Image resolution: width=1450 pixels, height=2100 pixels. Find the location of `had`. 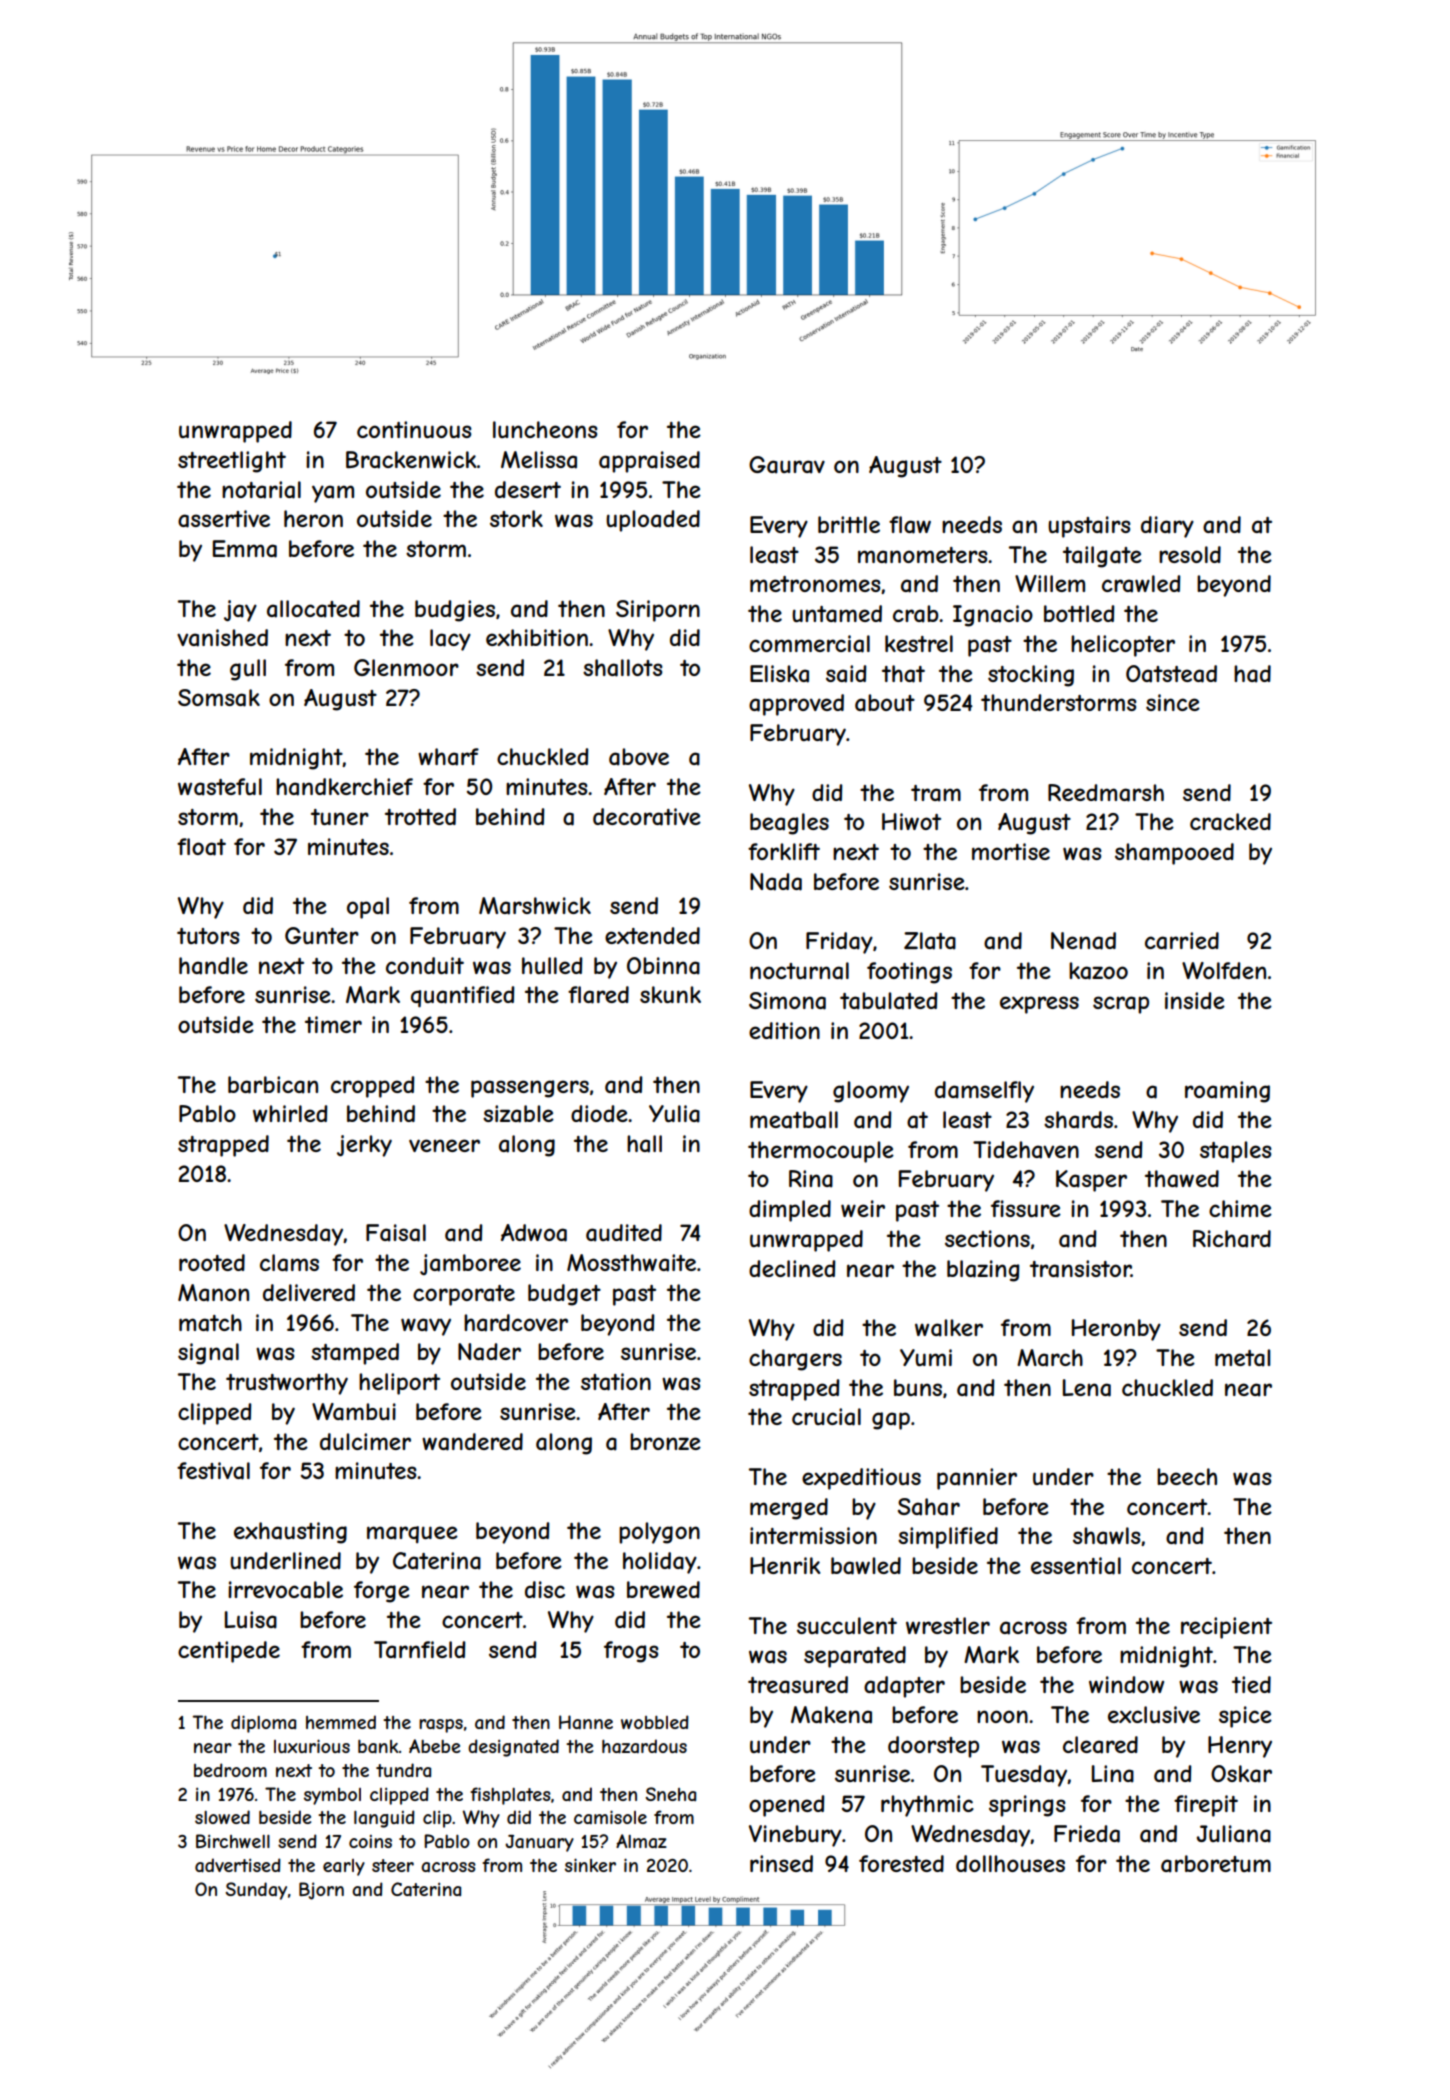

had is located at coordinates (1252, 674).
